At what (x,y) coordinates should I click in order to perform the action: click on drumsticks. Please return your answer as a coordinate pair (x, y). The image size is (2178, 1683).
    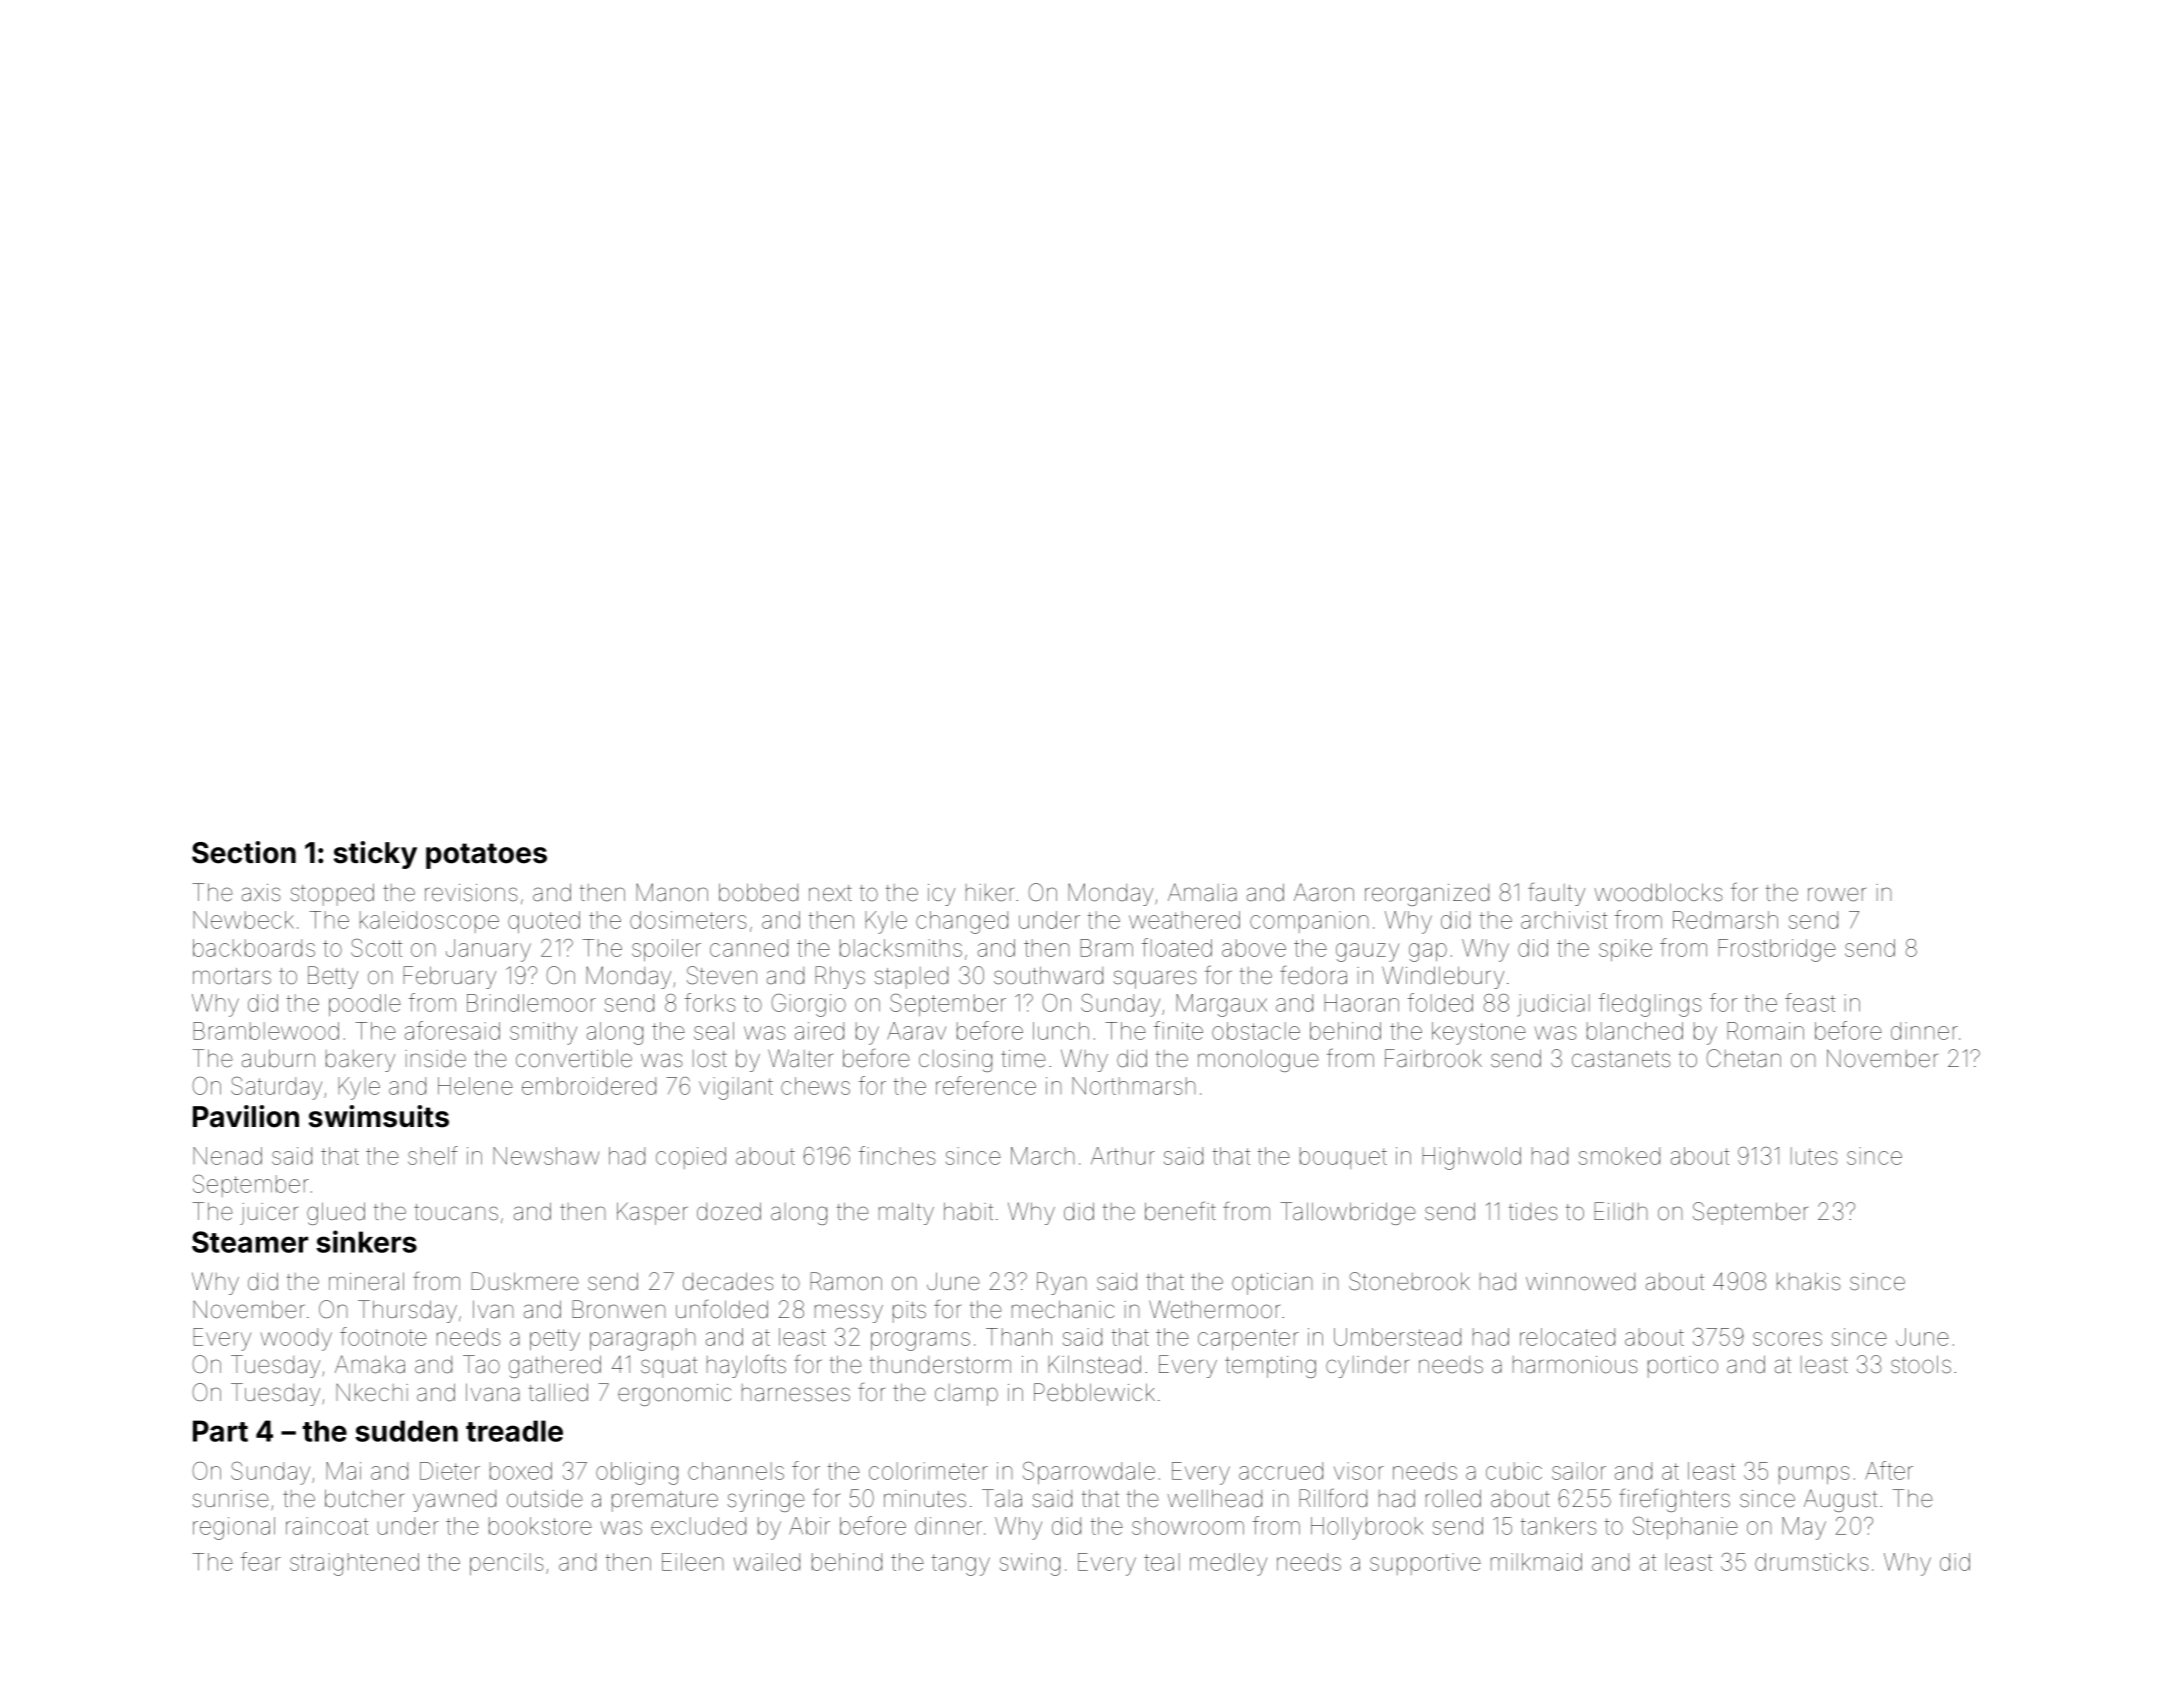
    Looking at the image, I should click on (1812, 1562).
